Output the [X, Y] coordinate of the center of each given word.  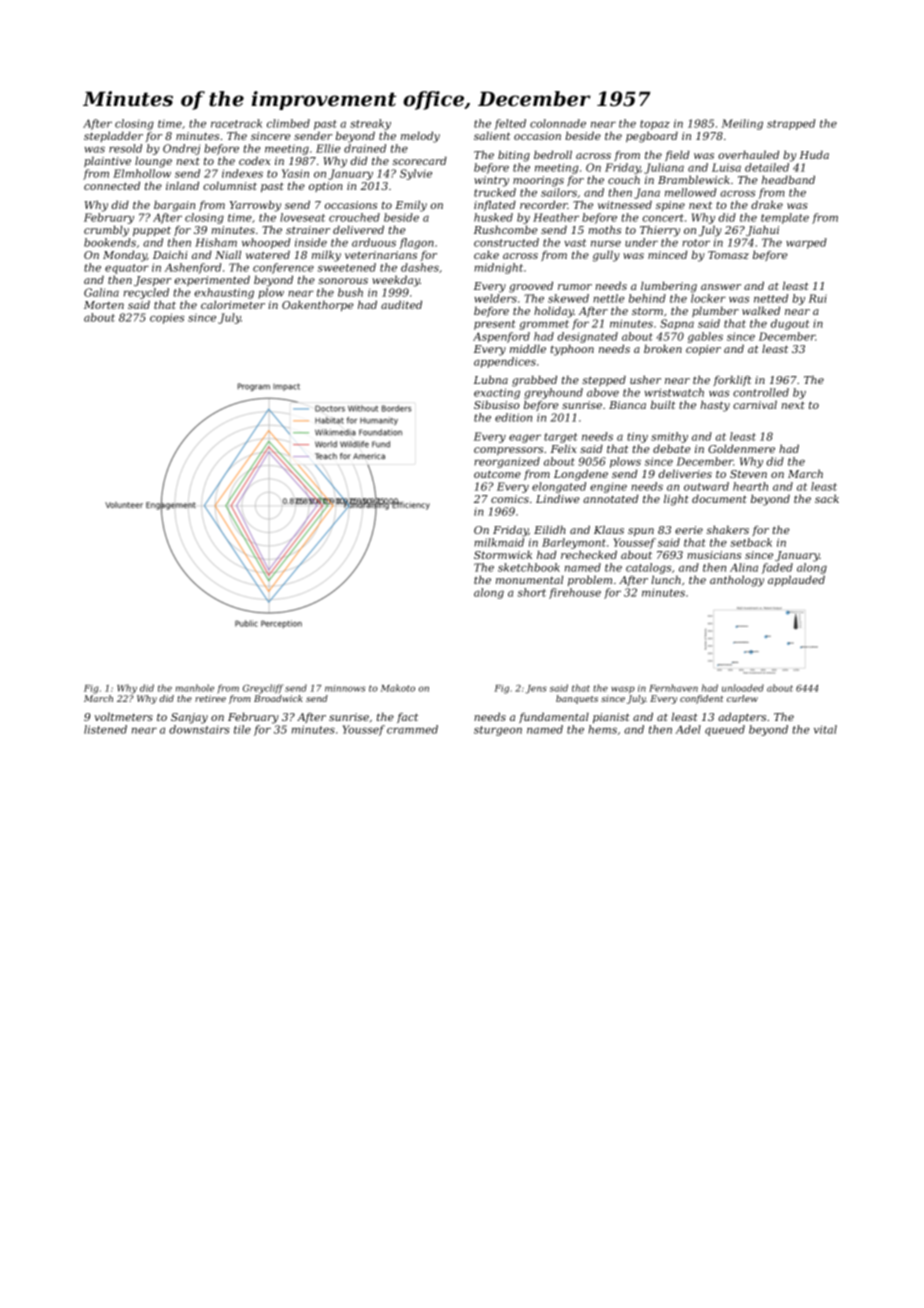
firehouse [575, 593]
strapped [791, 124]
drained [365, 148]
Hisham [216, 242]
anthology [737, 581]
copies [167, 318]
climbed [288, 123]
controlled [761, 392]
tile [242, 729]
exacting [497, 393]
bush [350, 292]
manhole [195, 688]
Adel [688, 729]
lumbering [669, 287]
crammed [412, 729]
